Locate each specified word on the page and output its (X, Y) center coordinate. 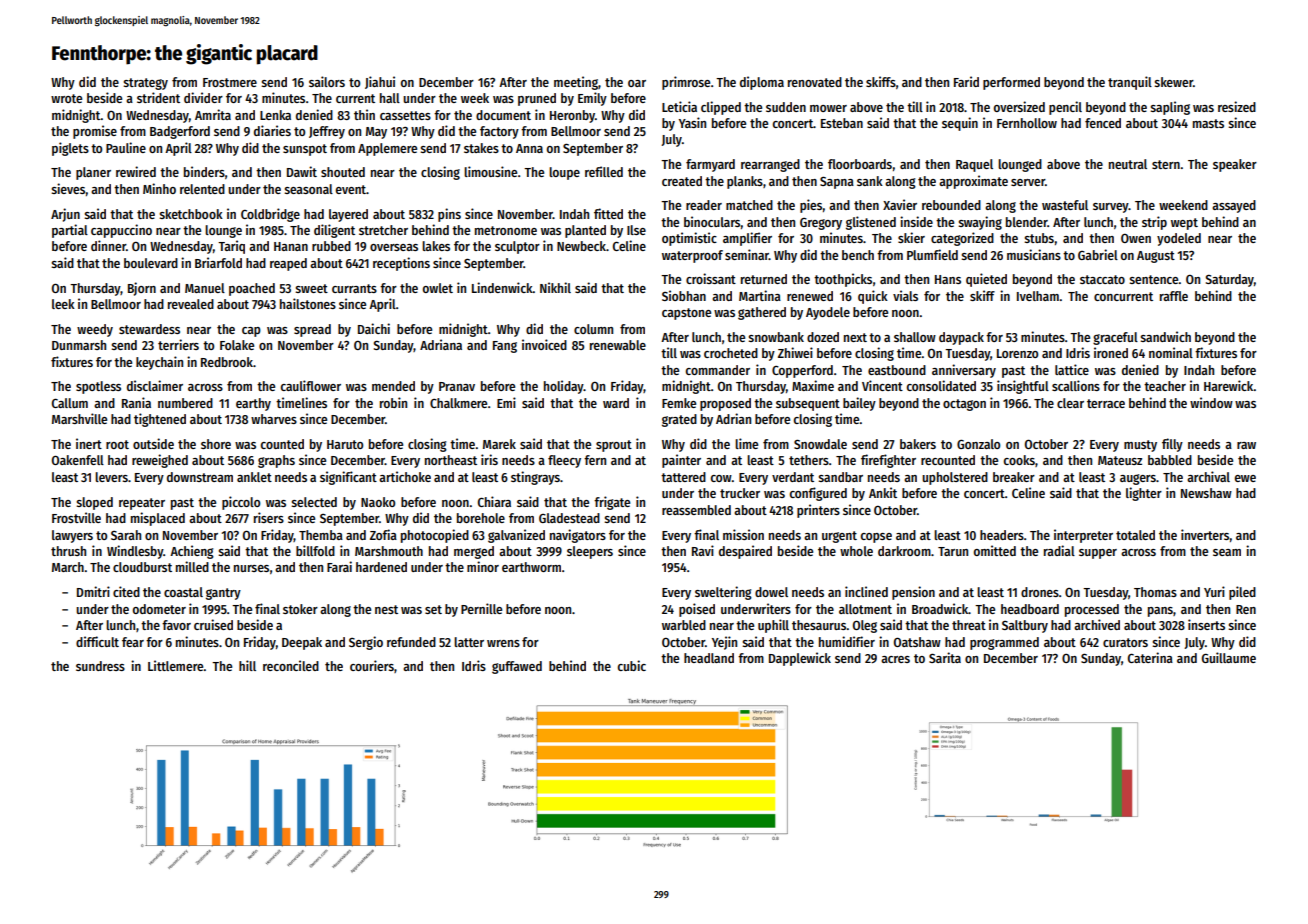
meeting (576, 83)
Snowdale (820, 444)
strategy (145, 84)
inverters (1205, 534)
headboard (1030, 609)
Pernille (481, 608)
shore (216, 444)
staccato (1102, 279)
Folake (237, 345)
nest (386, 609)
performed (1011, 83)
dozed (823, 337)
